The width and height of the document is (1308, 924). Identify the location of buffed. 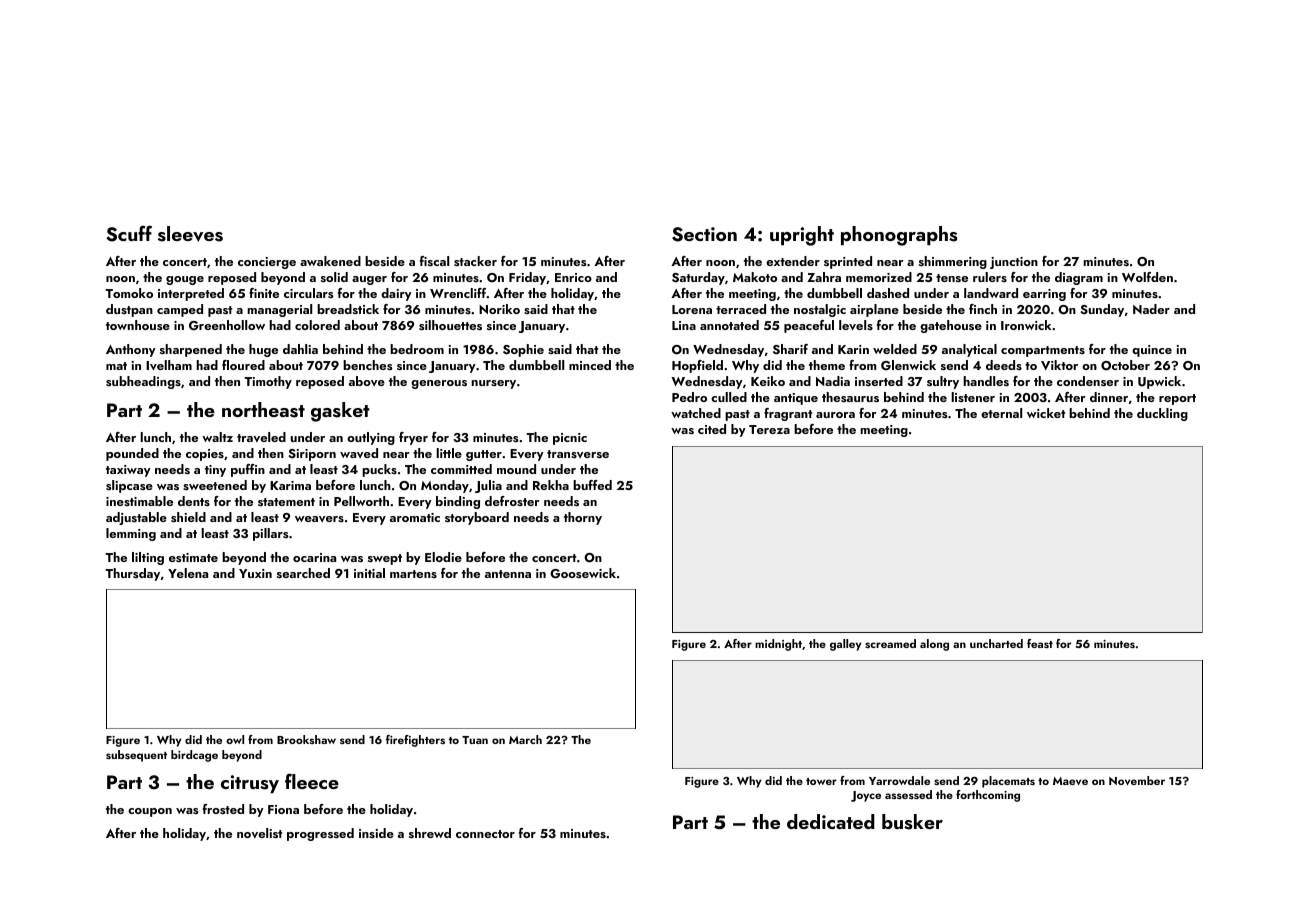
(592, 485).
